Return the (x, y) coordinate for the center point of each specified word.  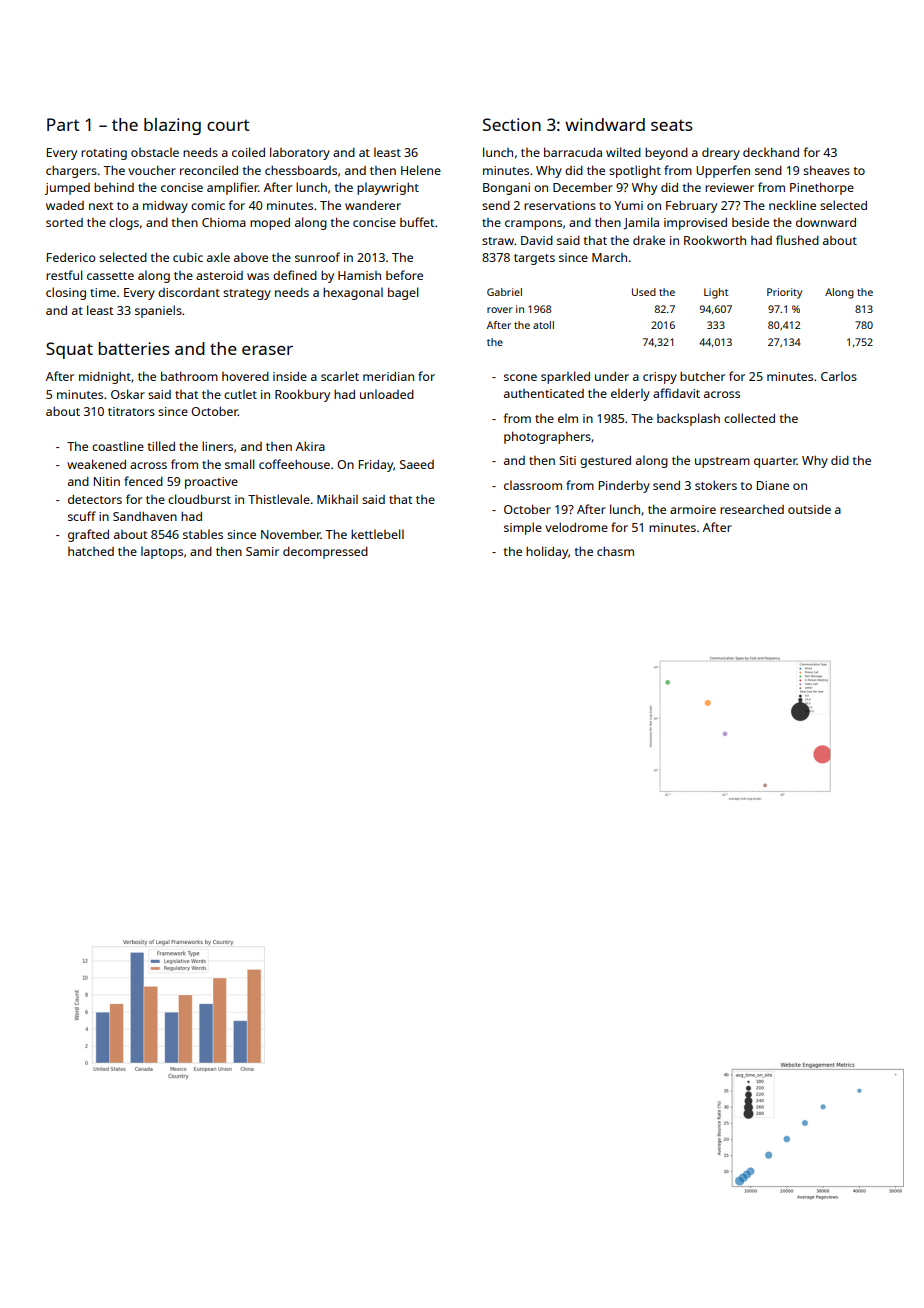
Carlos (839, 376)
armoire (693, 509)
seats (672, 125)
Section (512, 124)
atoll (543, 325)
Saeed (417, 464)
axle (218, 257)
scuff (82, 516)
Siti (567, 460)
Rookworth (715, 240)
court (228, 125)
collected (749, 418)
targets (534, 259)
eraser (267, 350)
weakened (96, 464)
